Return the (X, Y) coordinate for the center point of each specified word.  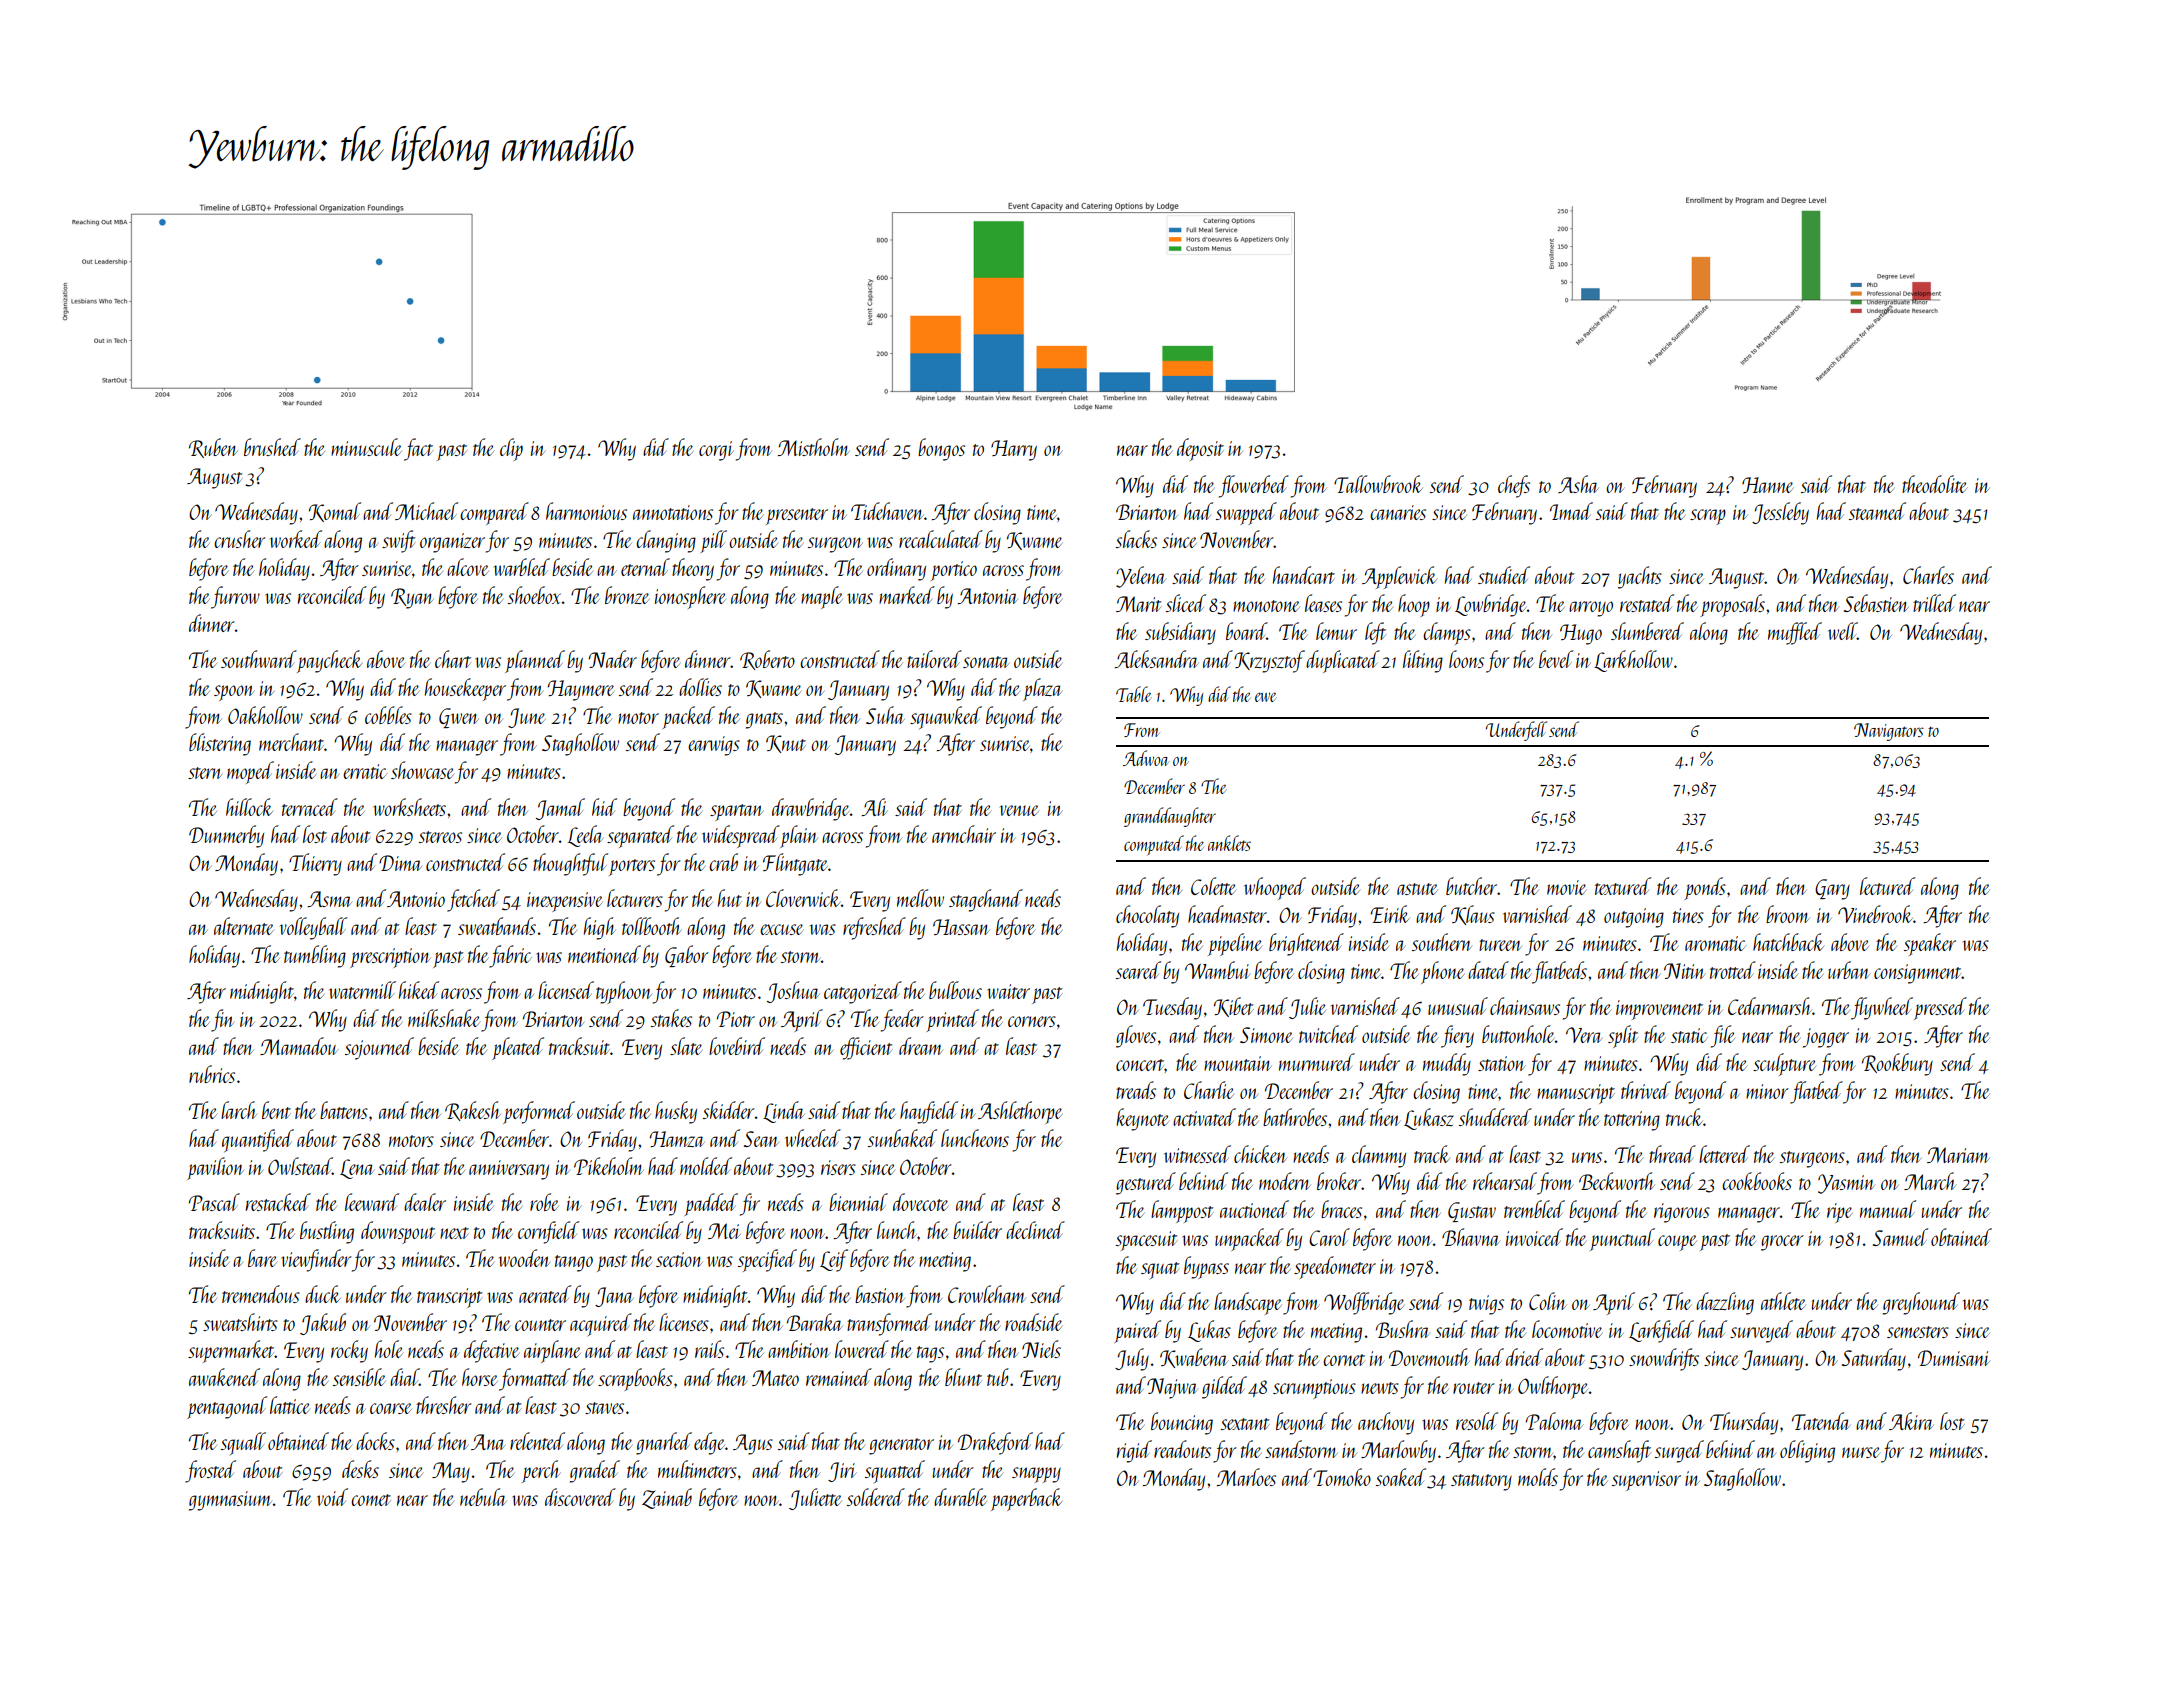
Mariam (1958, 1155)
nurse (1861, 1452)
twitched (1328, 1034)
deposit (1200, 449)
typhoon (624, 992)
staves (604, 1408)
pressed (1940, 1008)
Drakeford (995, 1443)
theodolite (1934, 484)
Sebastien (1876, 603)
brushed (272, 447)
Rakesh (473, 1111)
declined (1035, 1230)
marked (907, 595)
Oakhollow (265, 715)
